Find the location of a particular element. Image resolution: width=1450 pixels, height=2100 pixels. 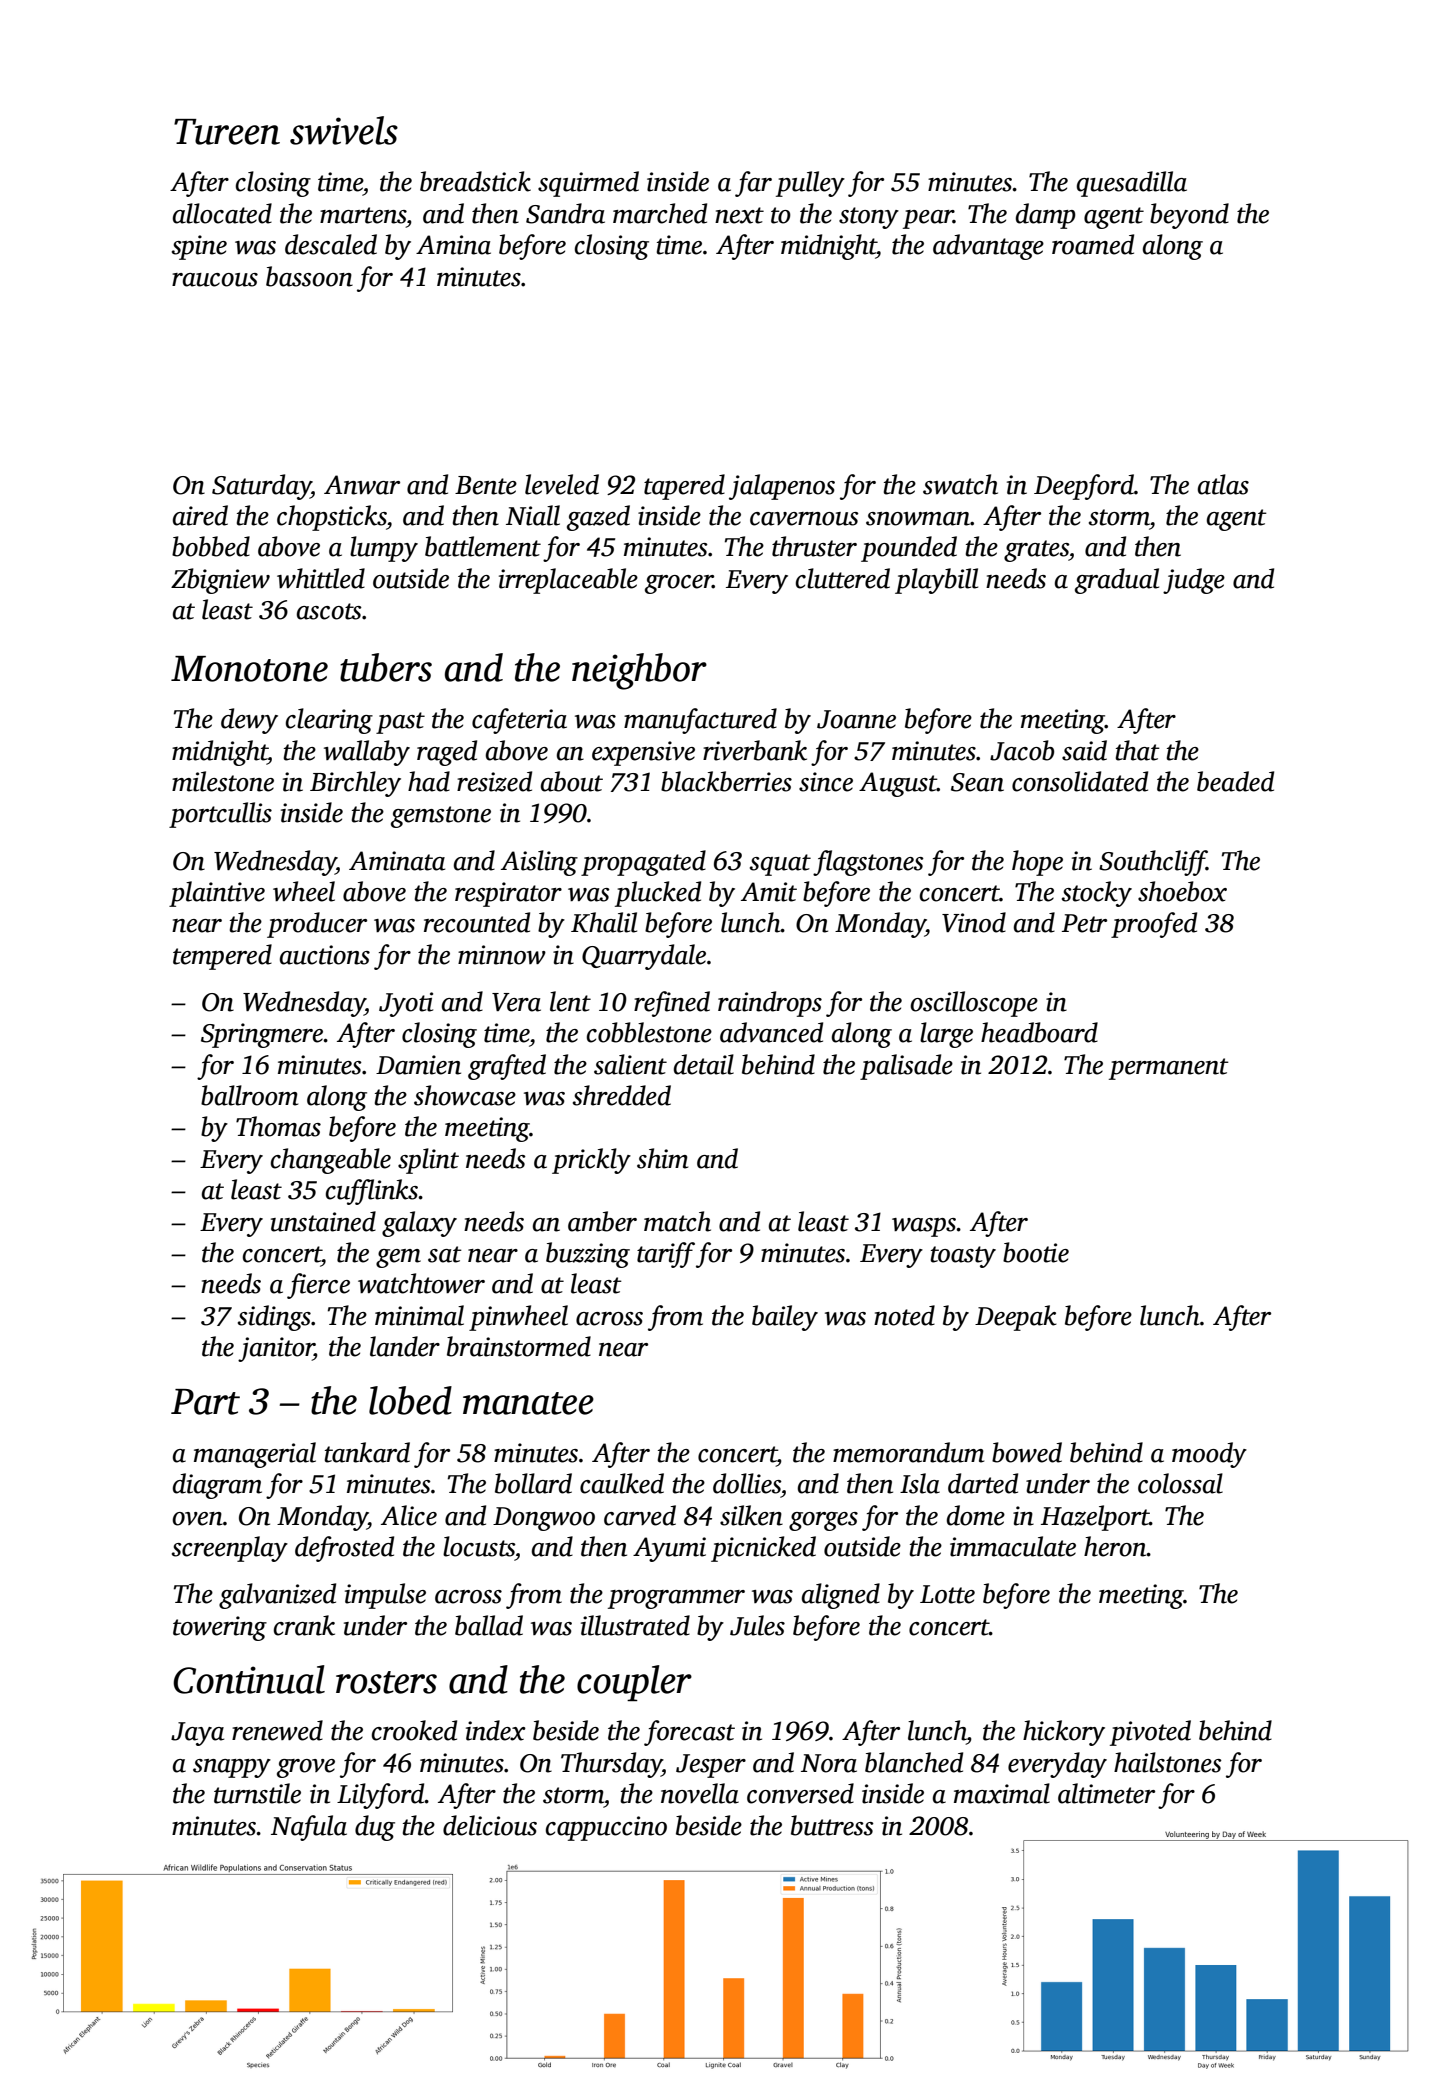

gradual is located at coordinates (1117, 581).
